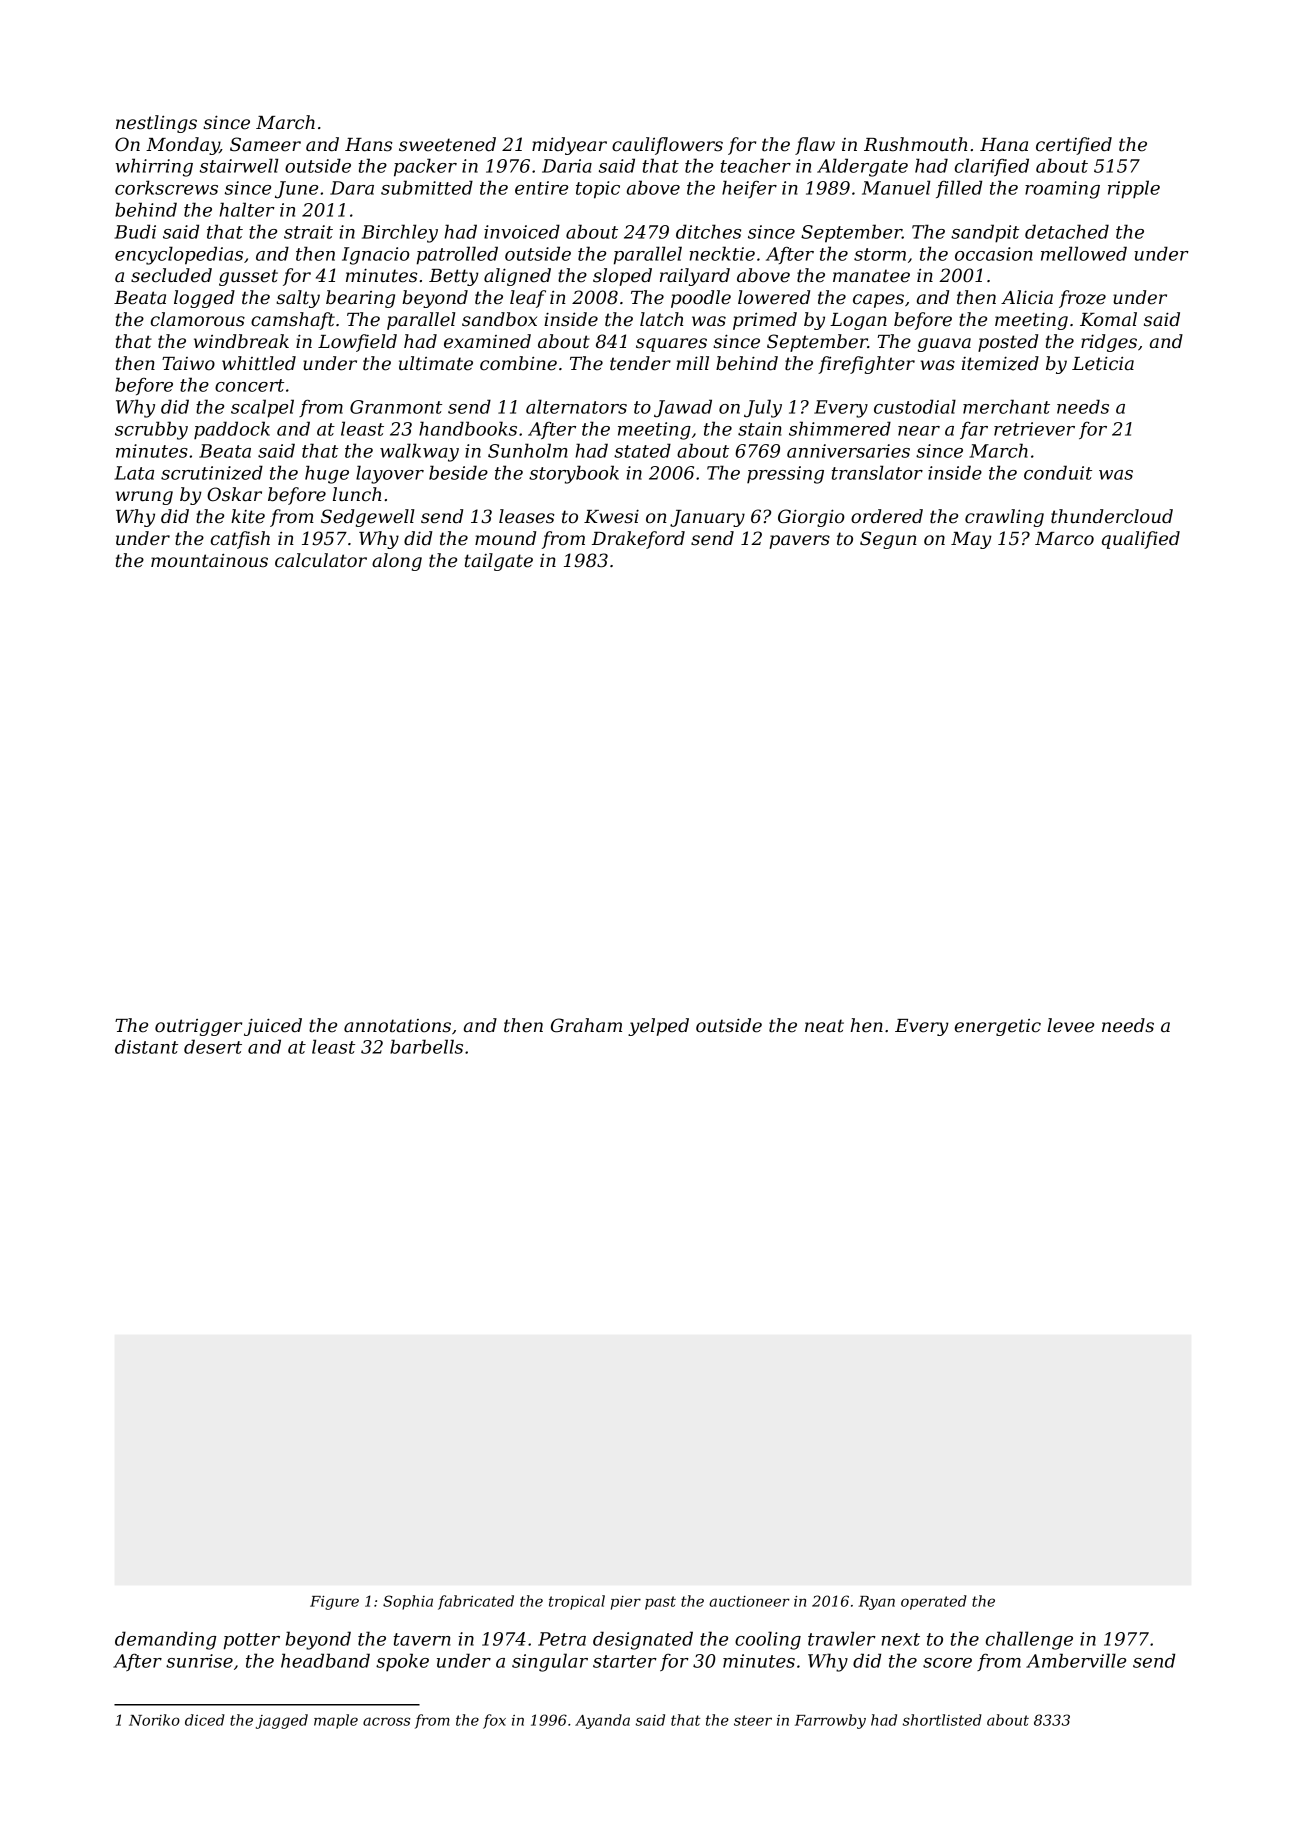 The image size is (1306, 1847). Describe the element at coordinates (1074, 146) in the screenshot. I see `certified` at that location.
